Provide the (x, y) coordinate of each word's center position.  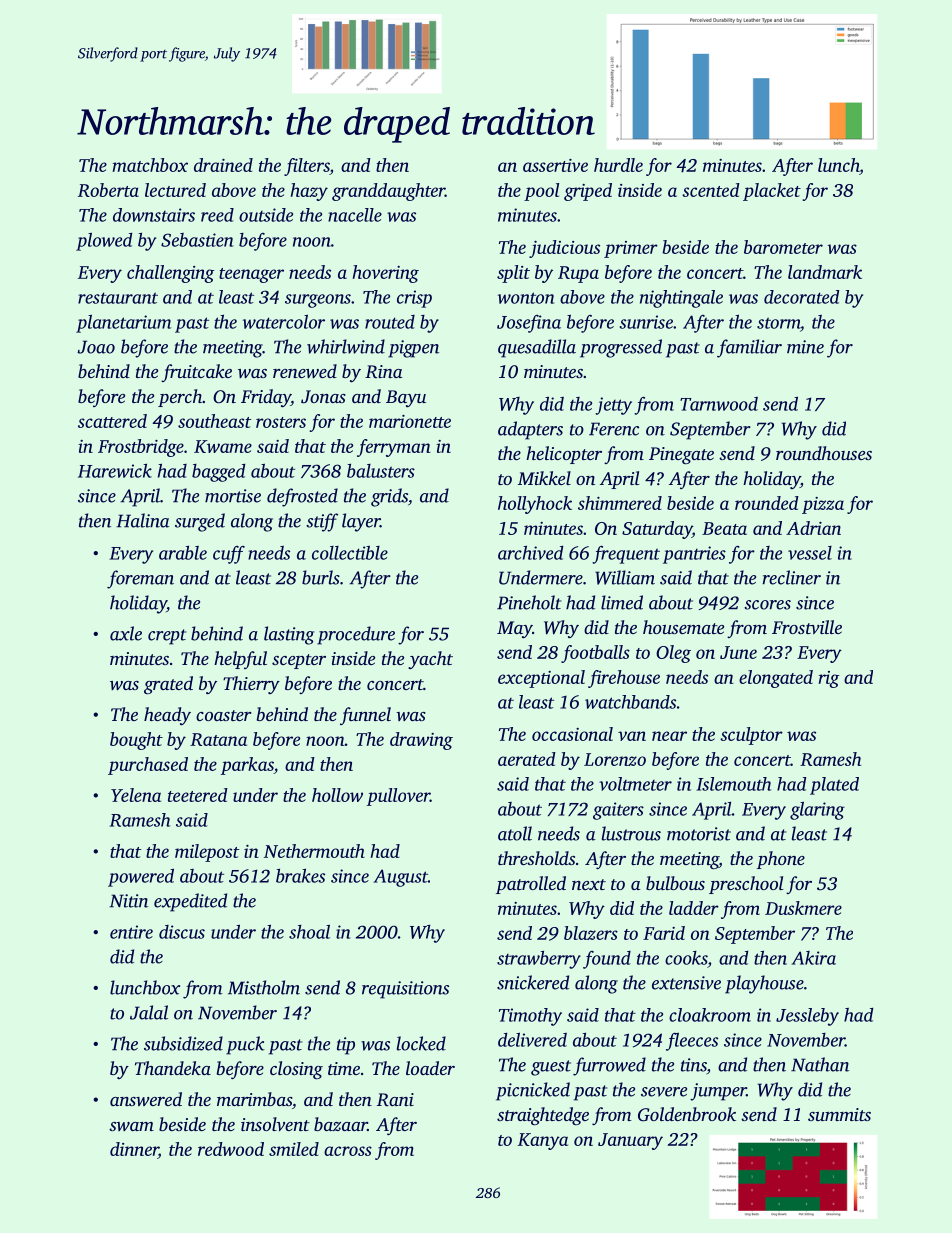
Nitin (128, 901)
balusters (381, 471)
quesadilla (537, 348)
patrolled (531, 885)
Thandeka (173, 1068)
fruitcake (196, 373)
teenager (251, 275)
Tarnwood (719, 404)
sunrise (646, 322)
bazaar (341, 1124)
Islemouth (734, 784)
